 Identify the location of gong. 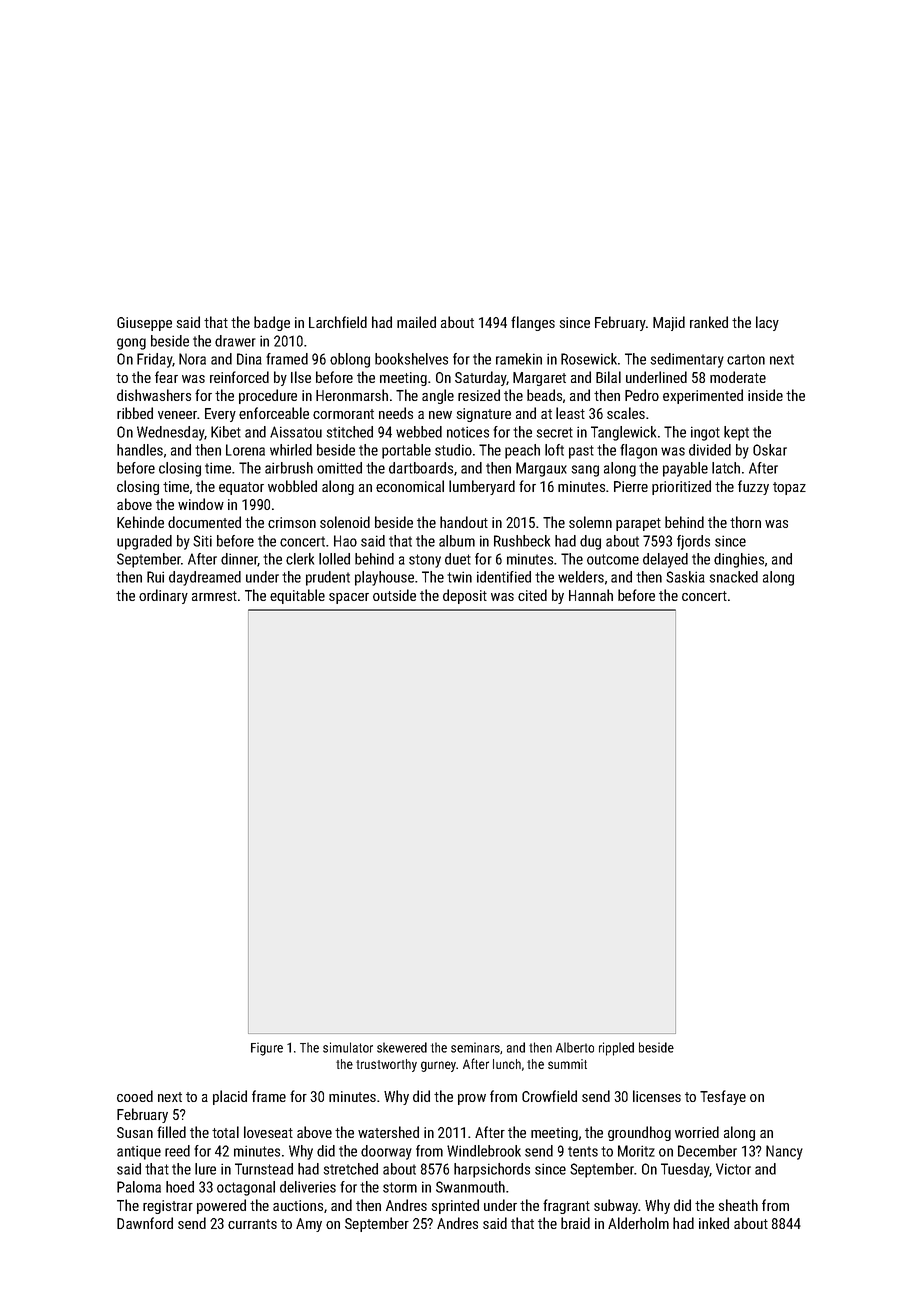
(131, 344).
